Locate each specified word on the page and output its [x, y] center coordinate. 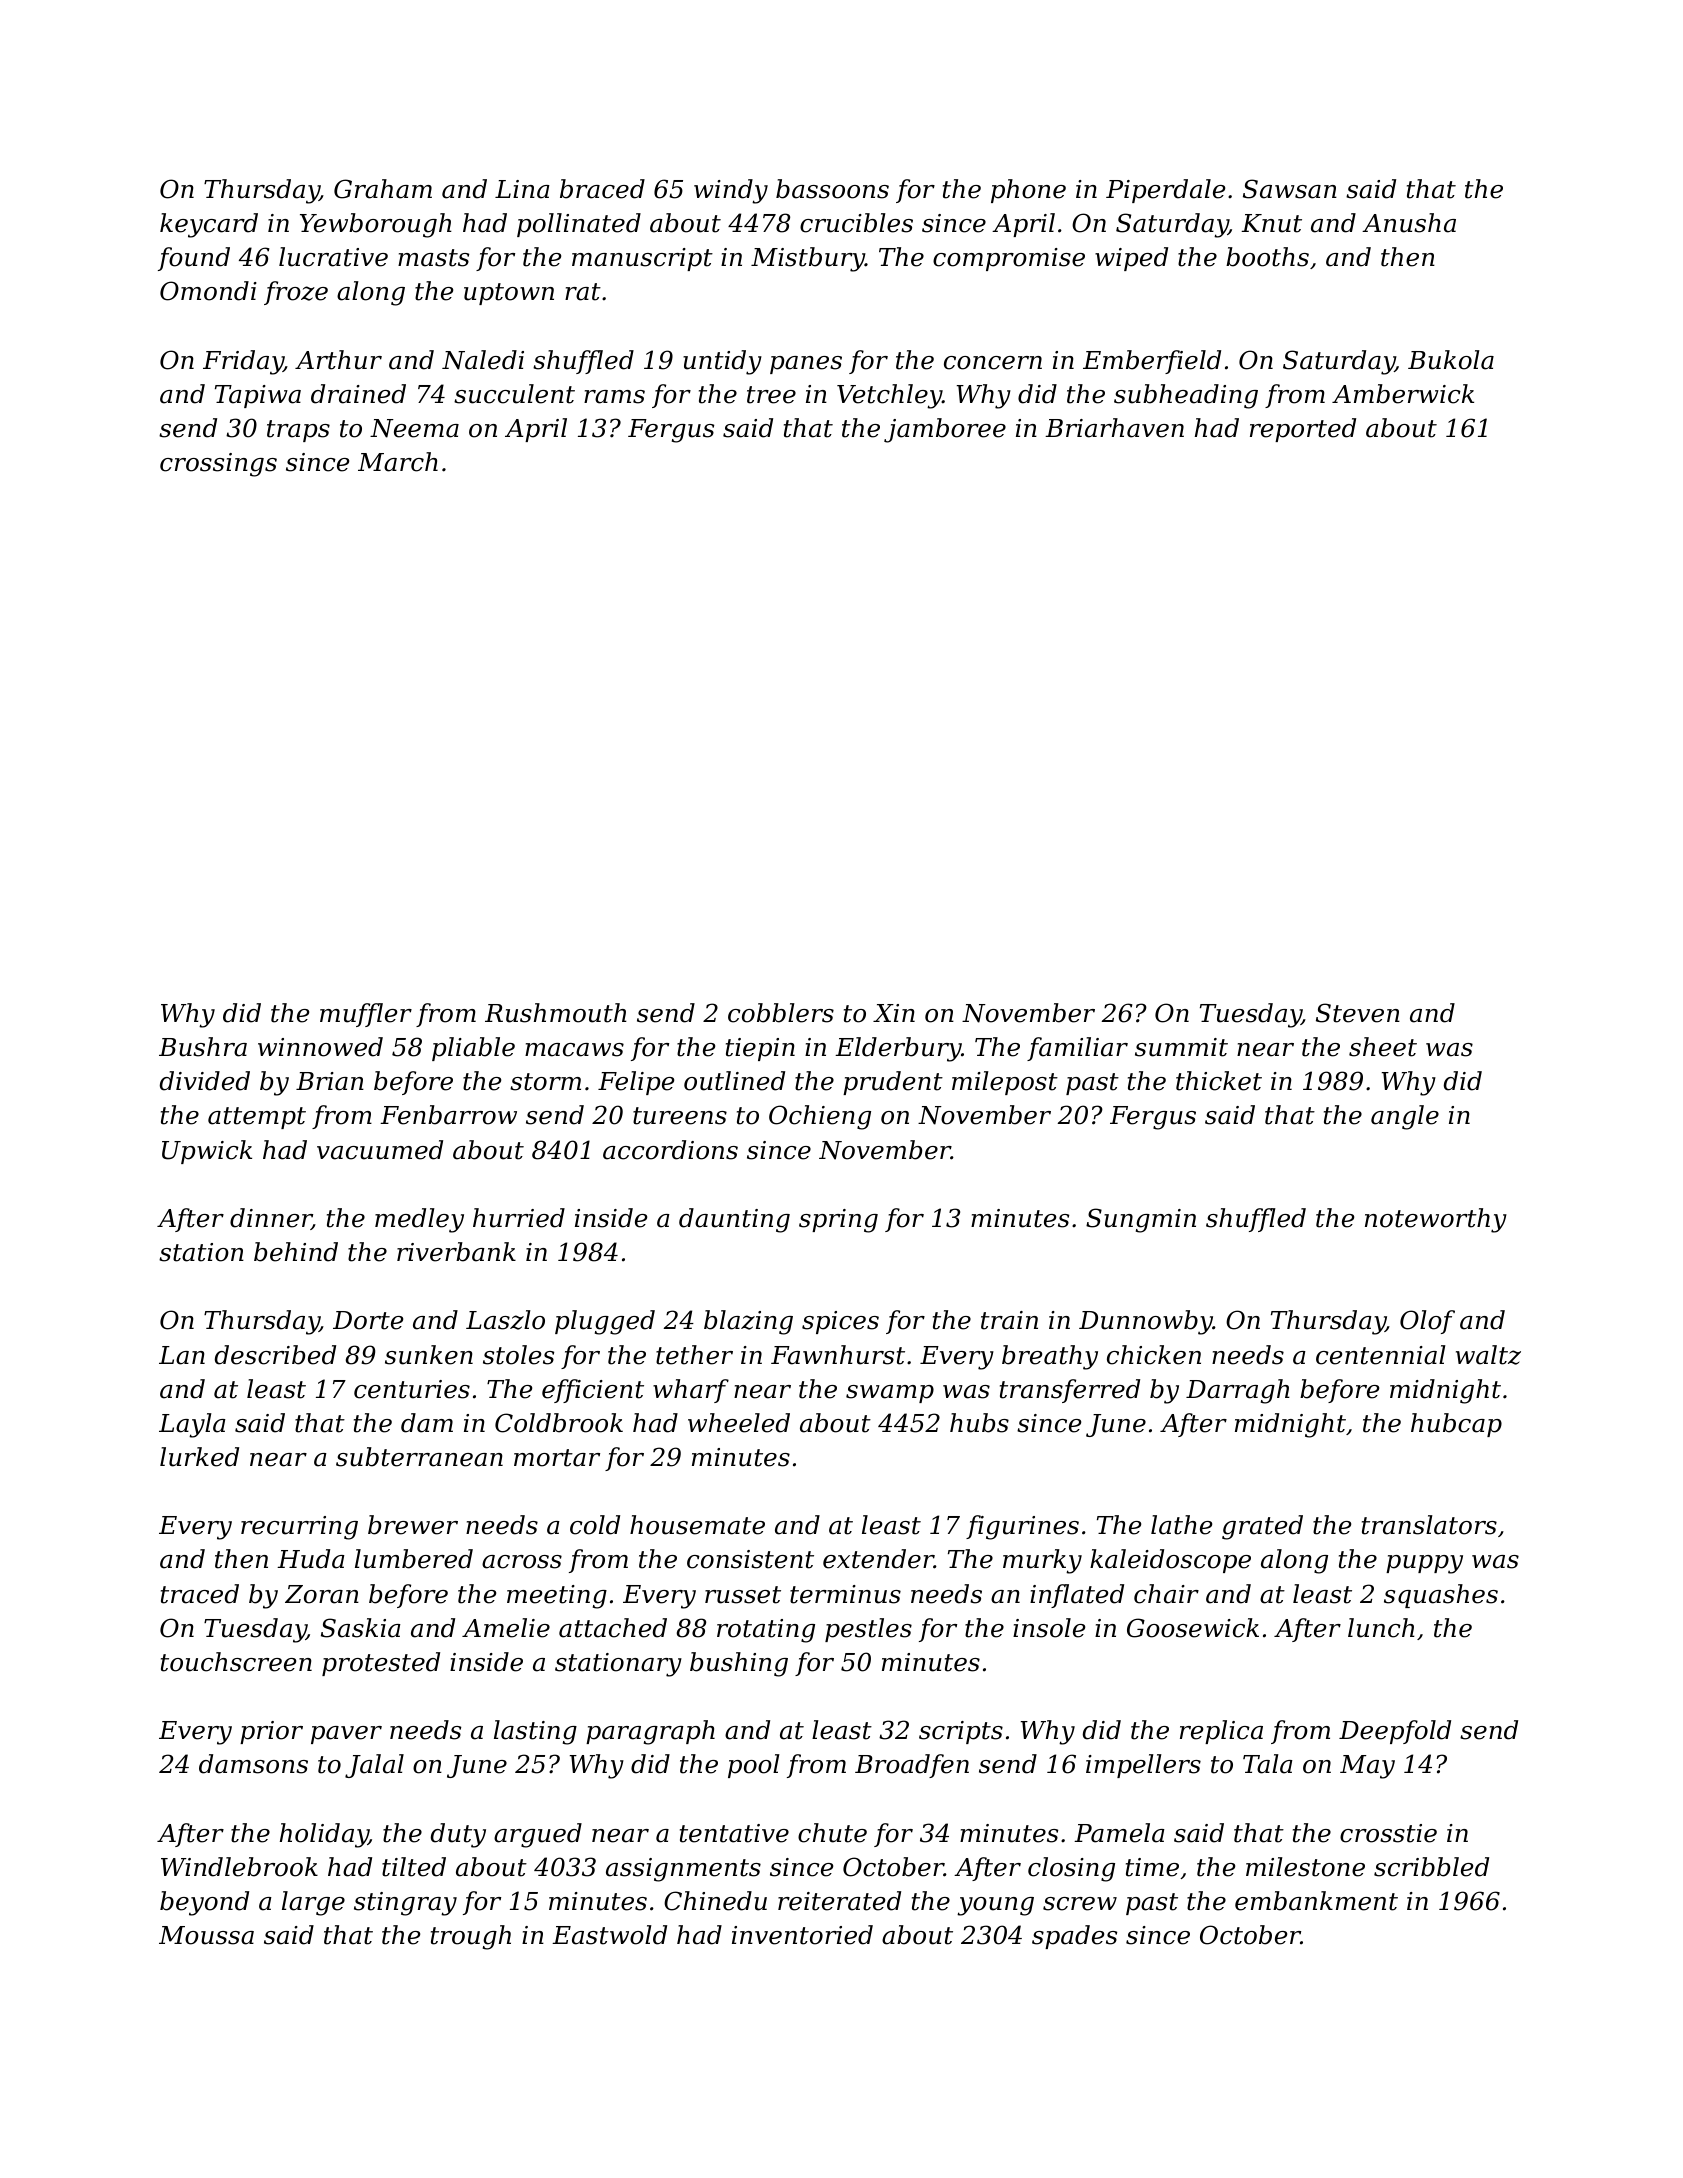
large [313, 1903]
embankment [1316, 1901]
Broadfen [912, 1766]
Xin [894, 1013]
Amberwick [1403, 394]
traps [298, 431]
